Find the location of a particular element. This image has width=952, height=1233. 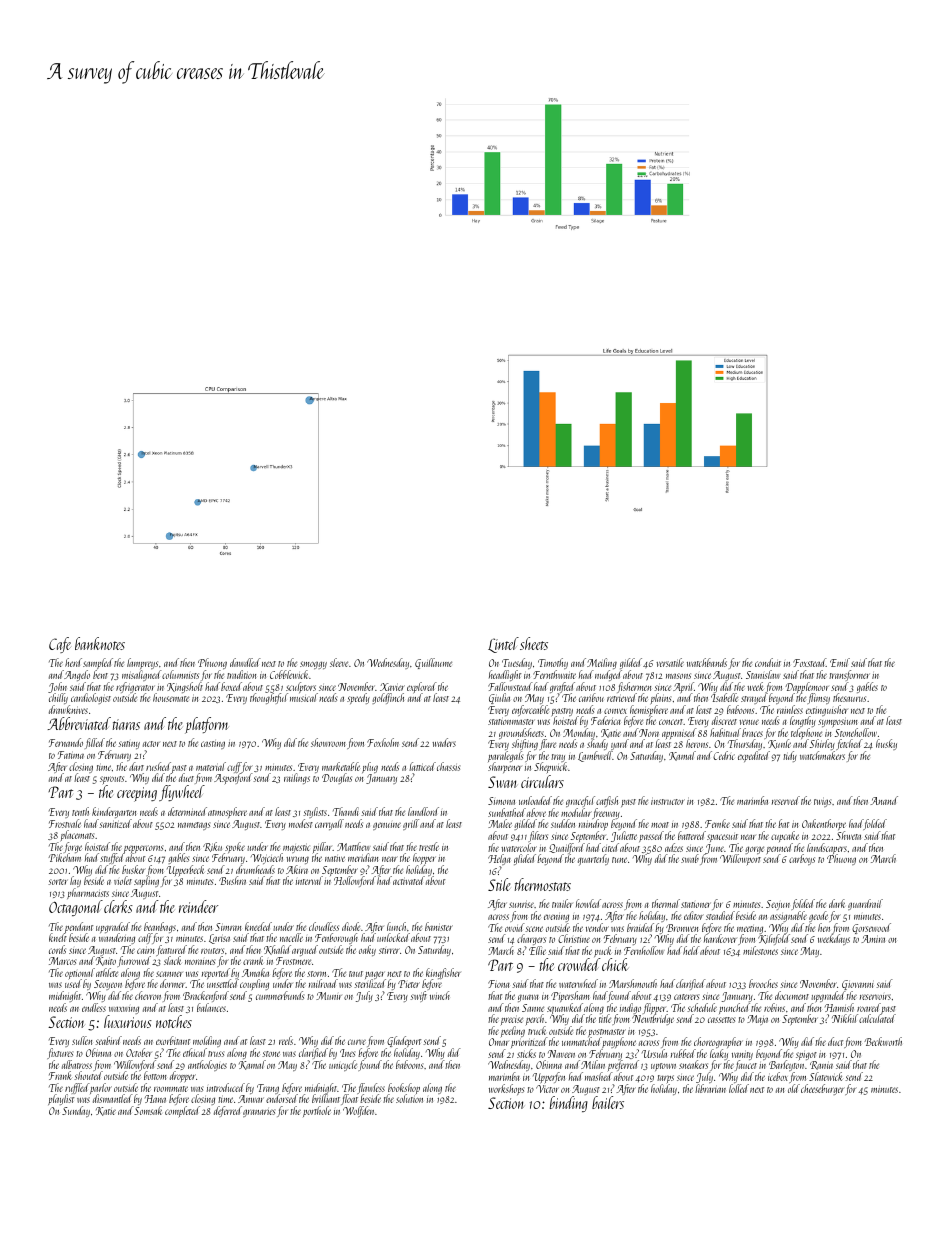

banknotes is located at coordinates (100, 643).
